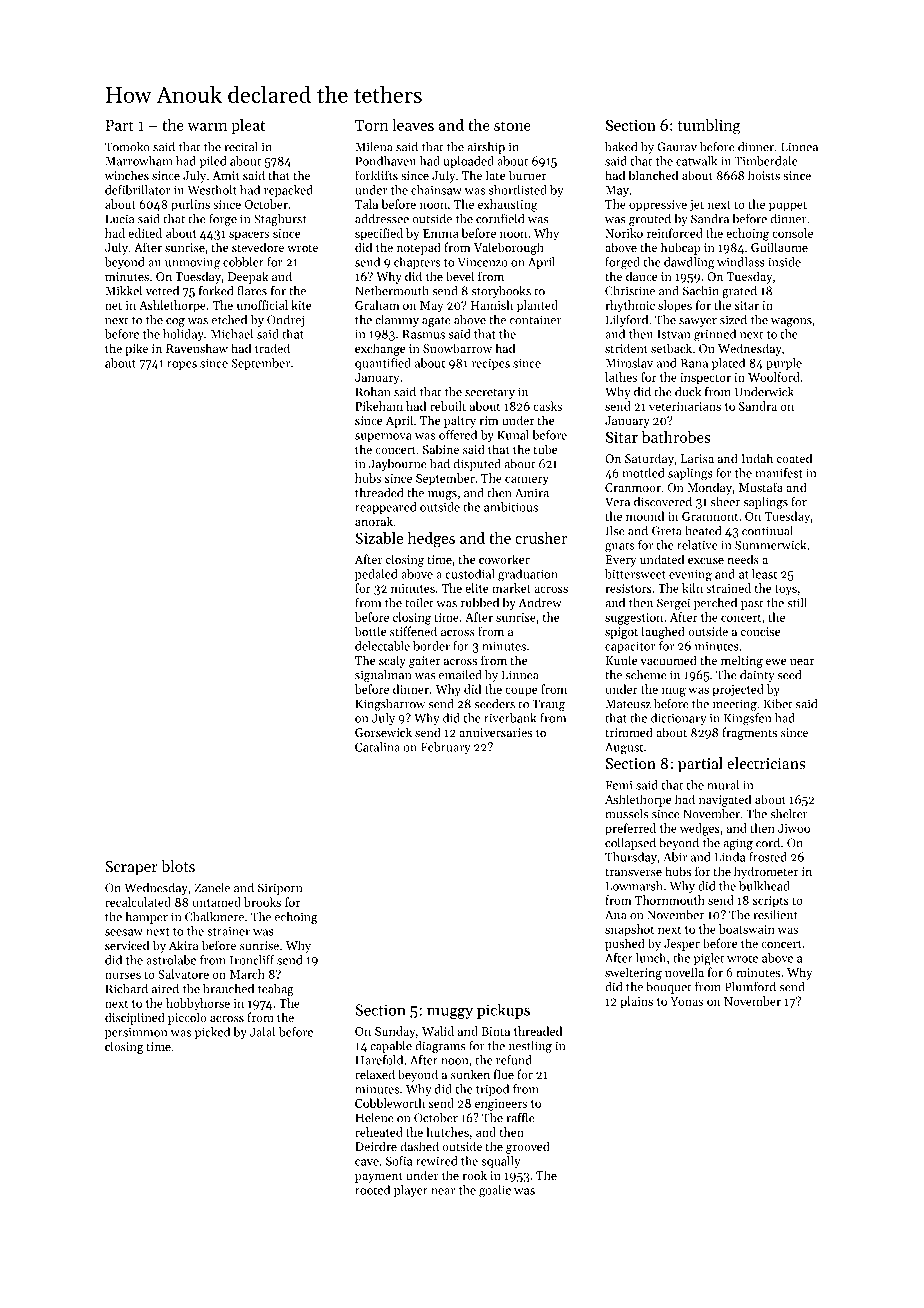 The image size is (924, 1308). What do you see at coordinates (367, 1162) in the document?
I see `cave` at bounding box center [367, 1162].
